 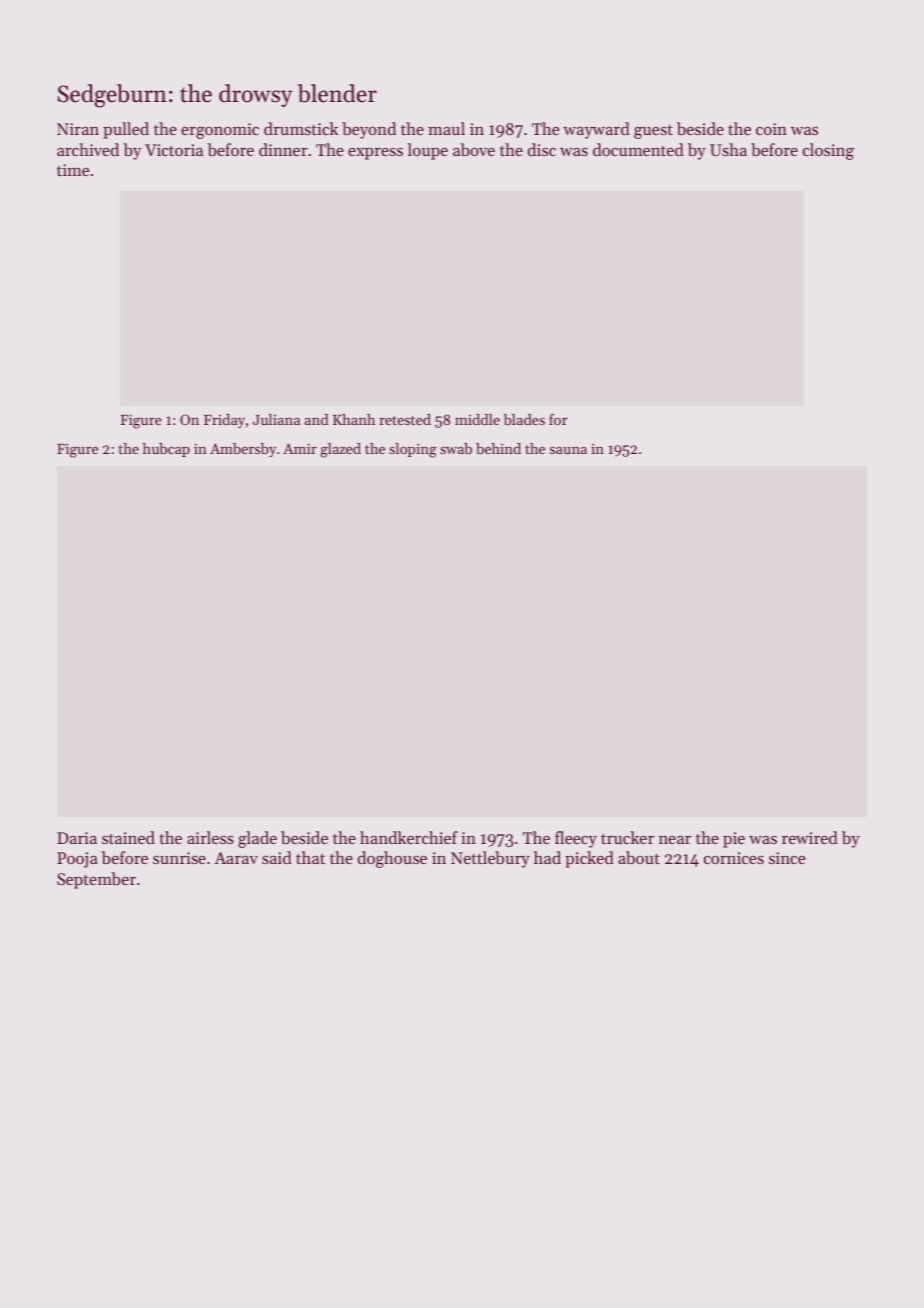 What do you see at coordinates (96, 880) in the screenshot?
I see `September` at bounding box center [96, 880].
